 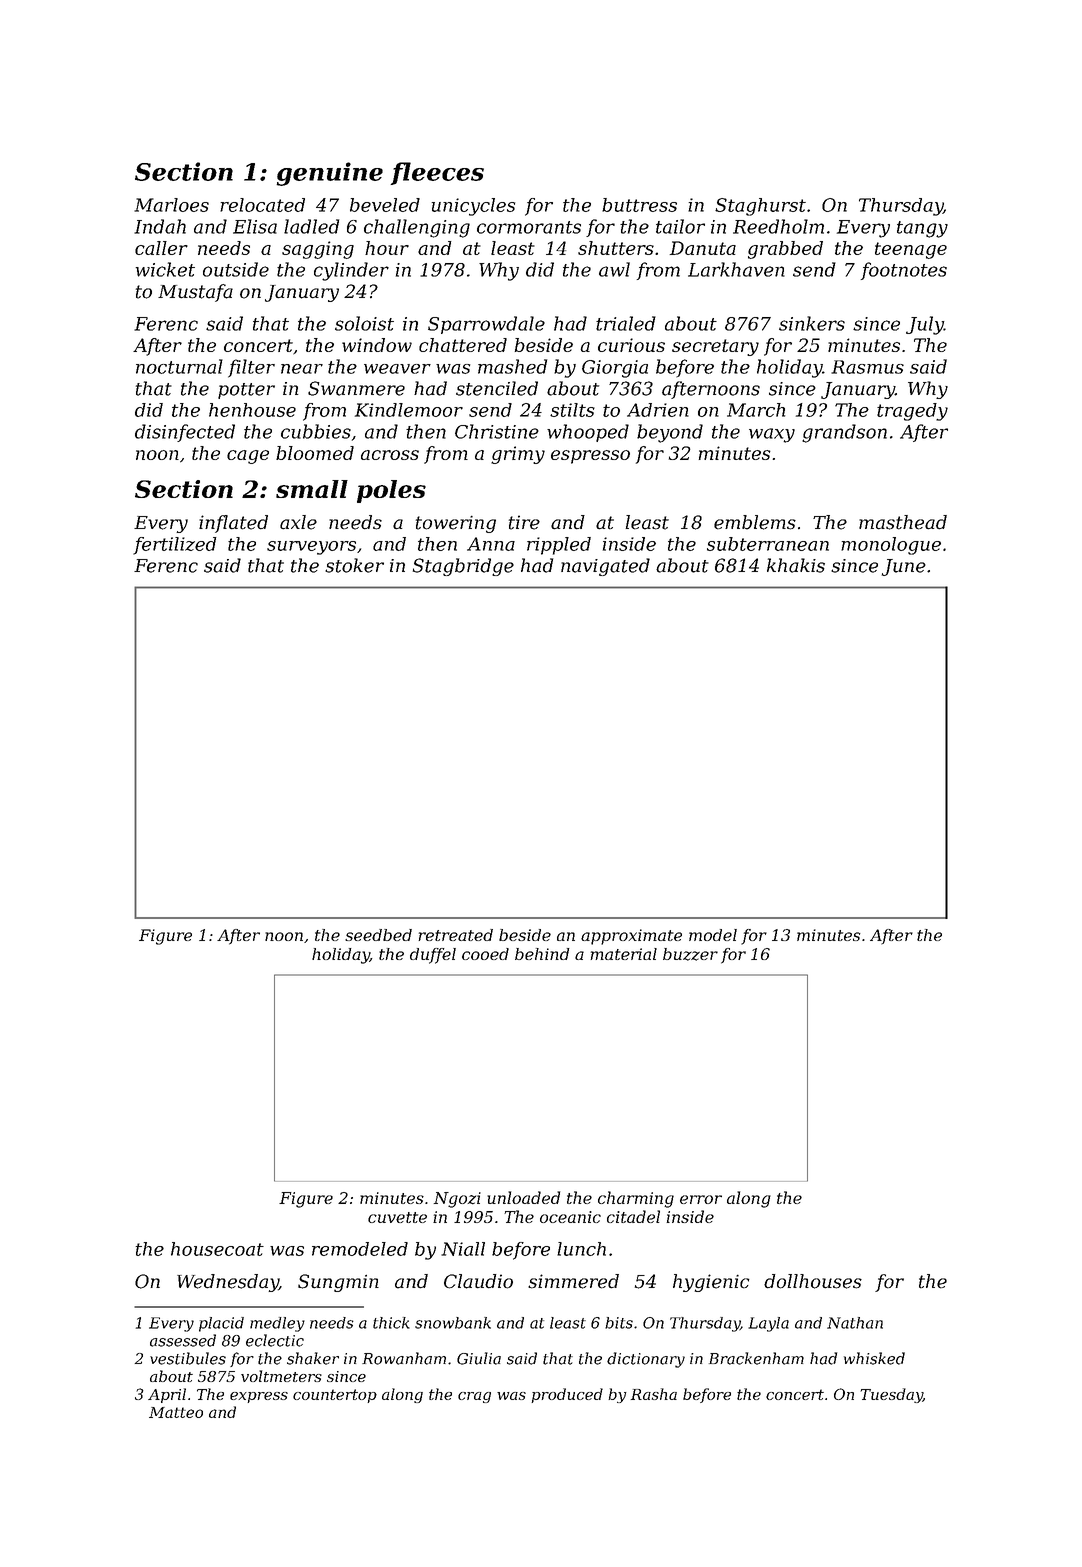 What do you see at coordinates (217, 1249) in the image?
I see `housecoat` at bounding box center [217, 1249].
